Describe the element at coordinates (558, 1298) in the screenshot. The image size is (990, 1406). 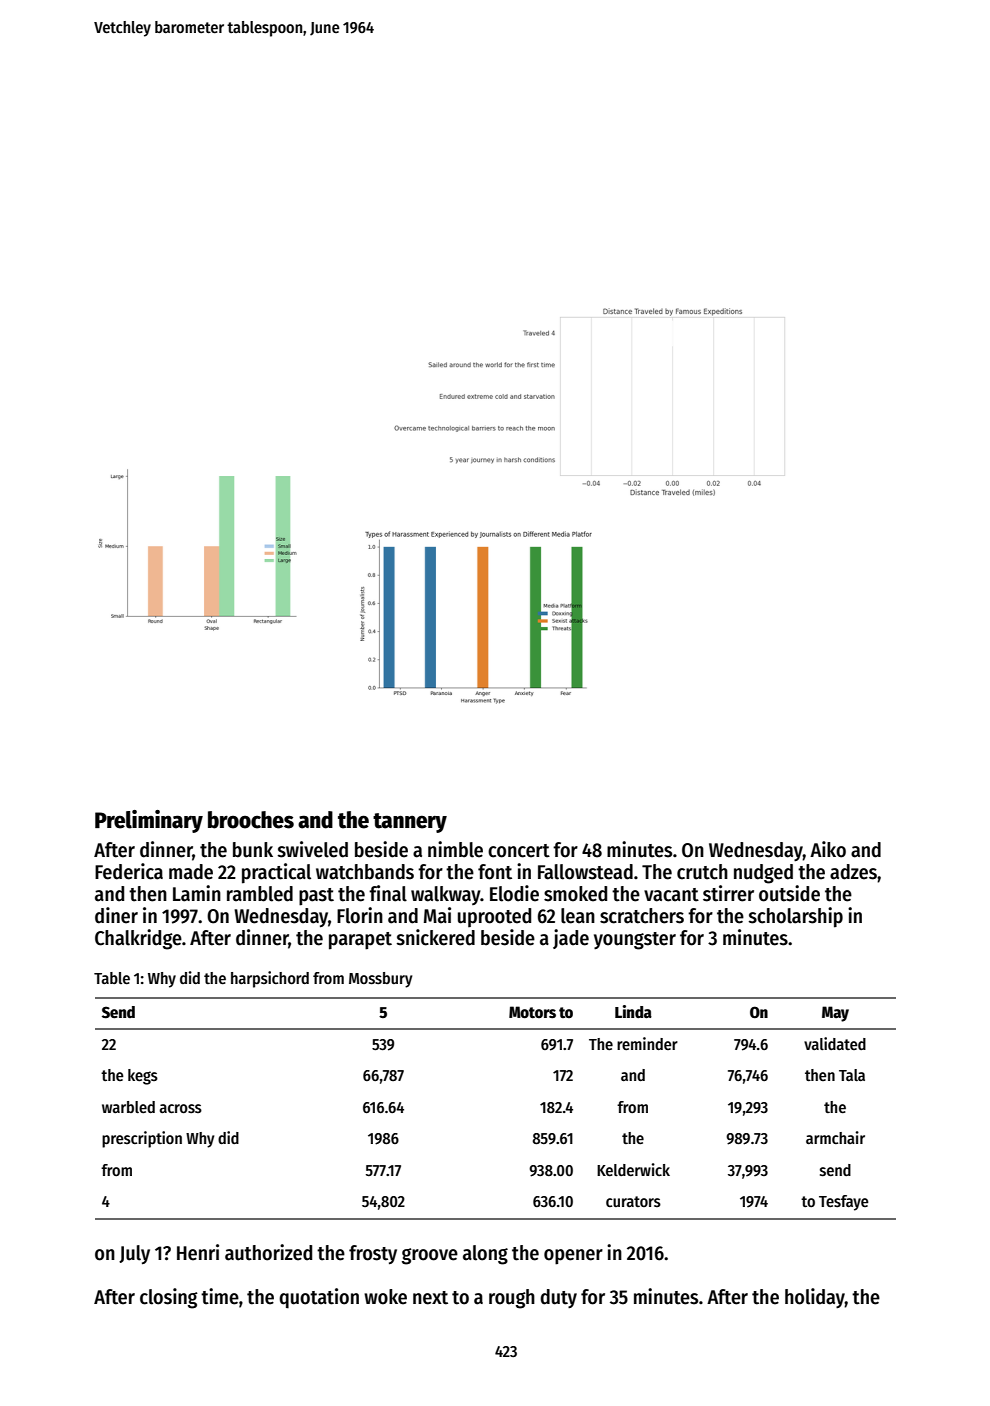
I see `duty` at that location.
